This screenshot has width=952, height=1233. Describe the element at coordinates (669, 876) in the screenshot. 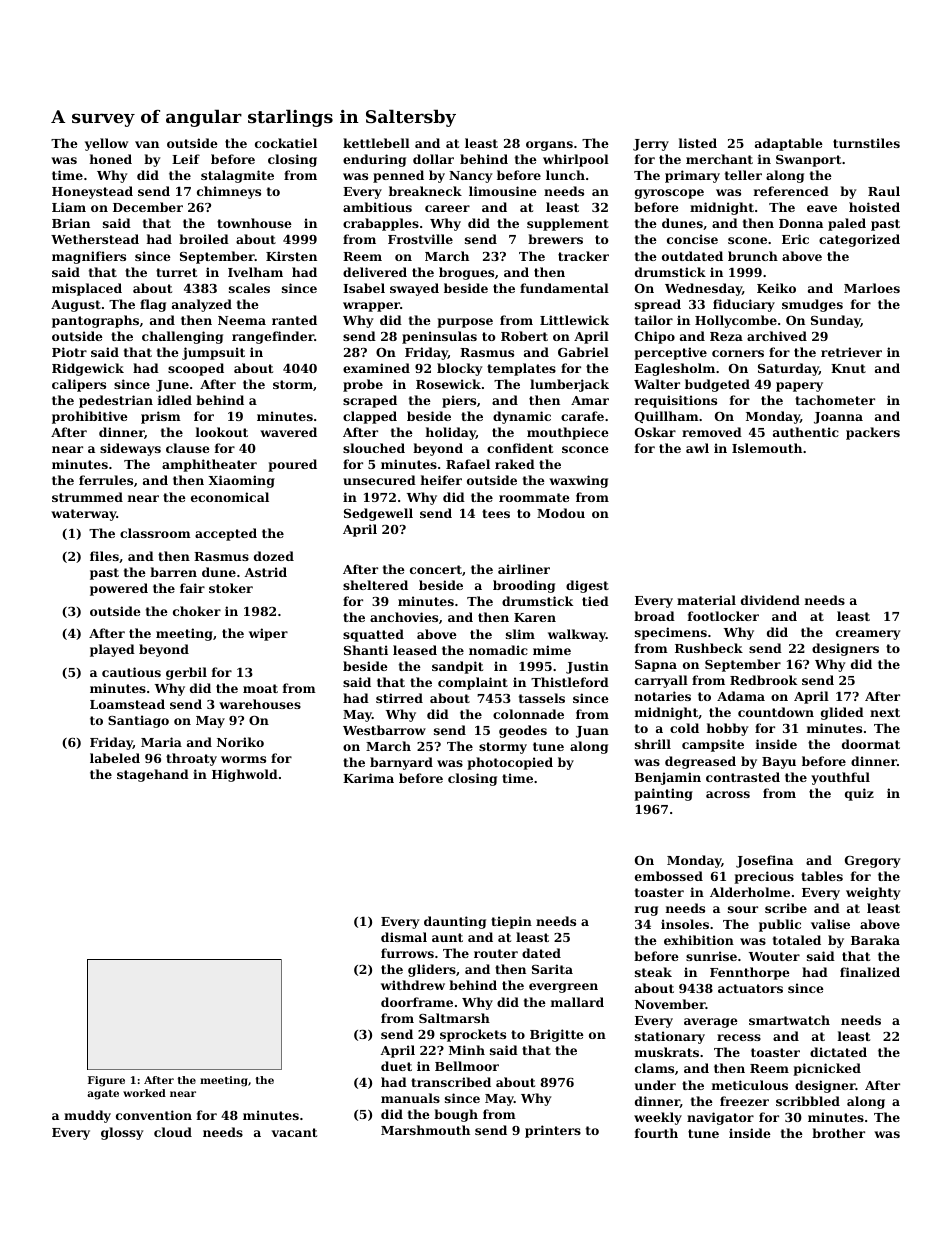

I see `embossed` at that location.
